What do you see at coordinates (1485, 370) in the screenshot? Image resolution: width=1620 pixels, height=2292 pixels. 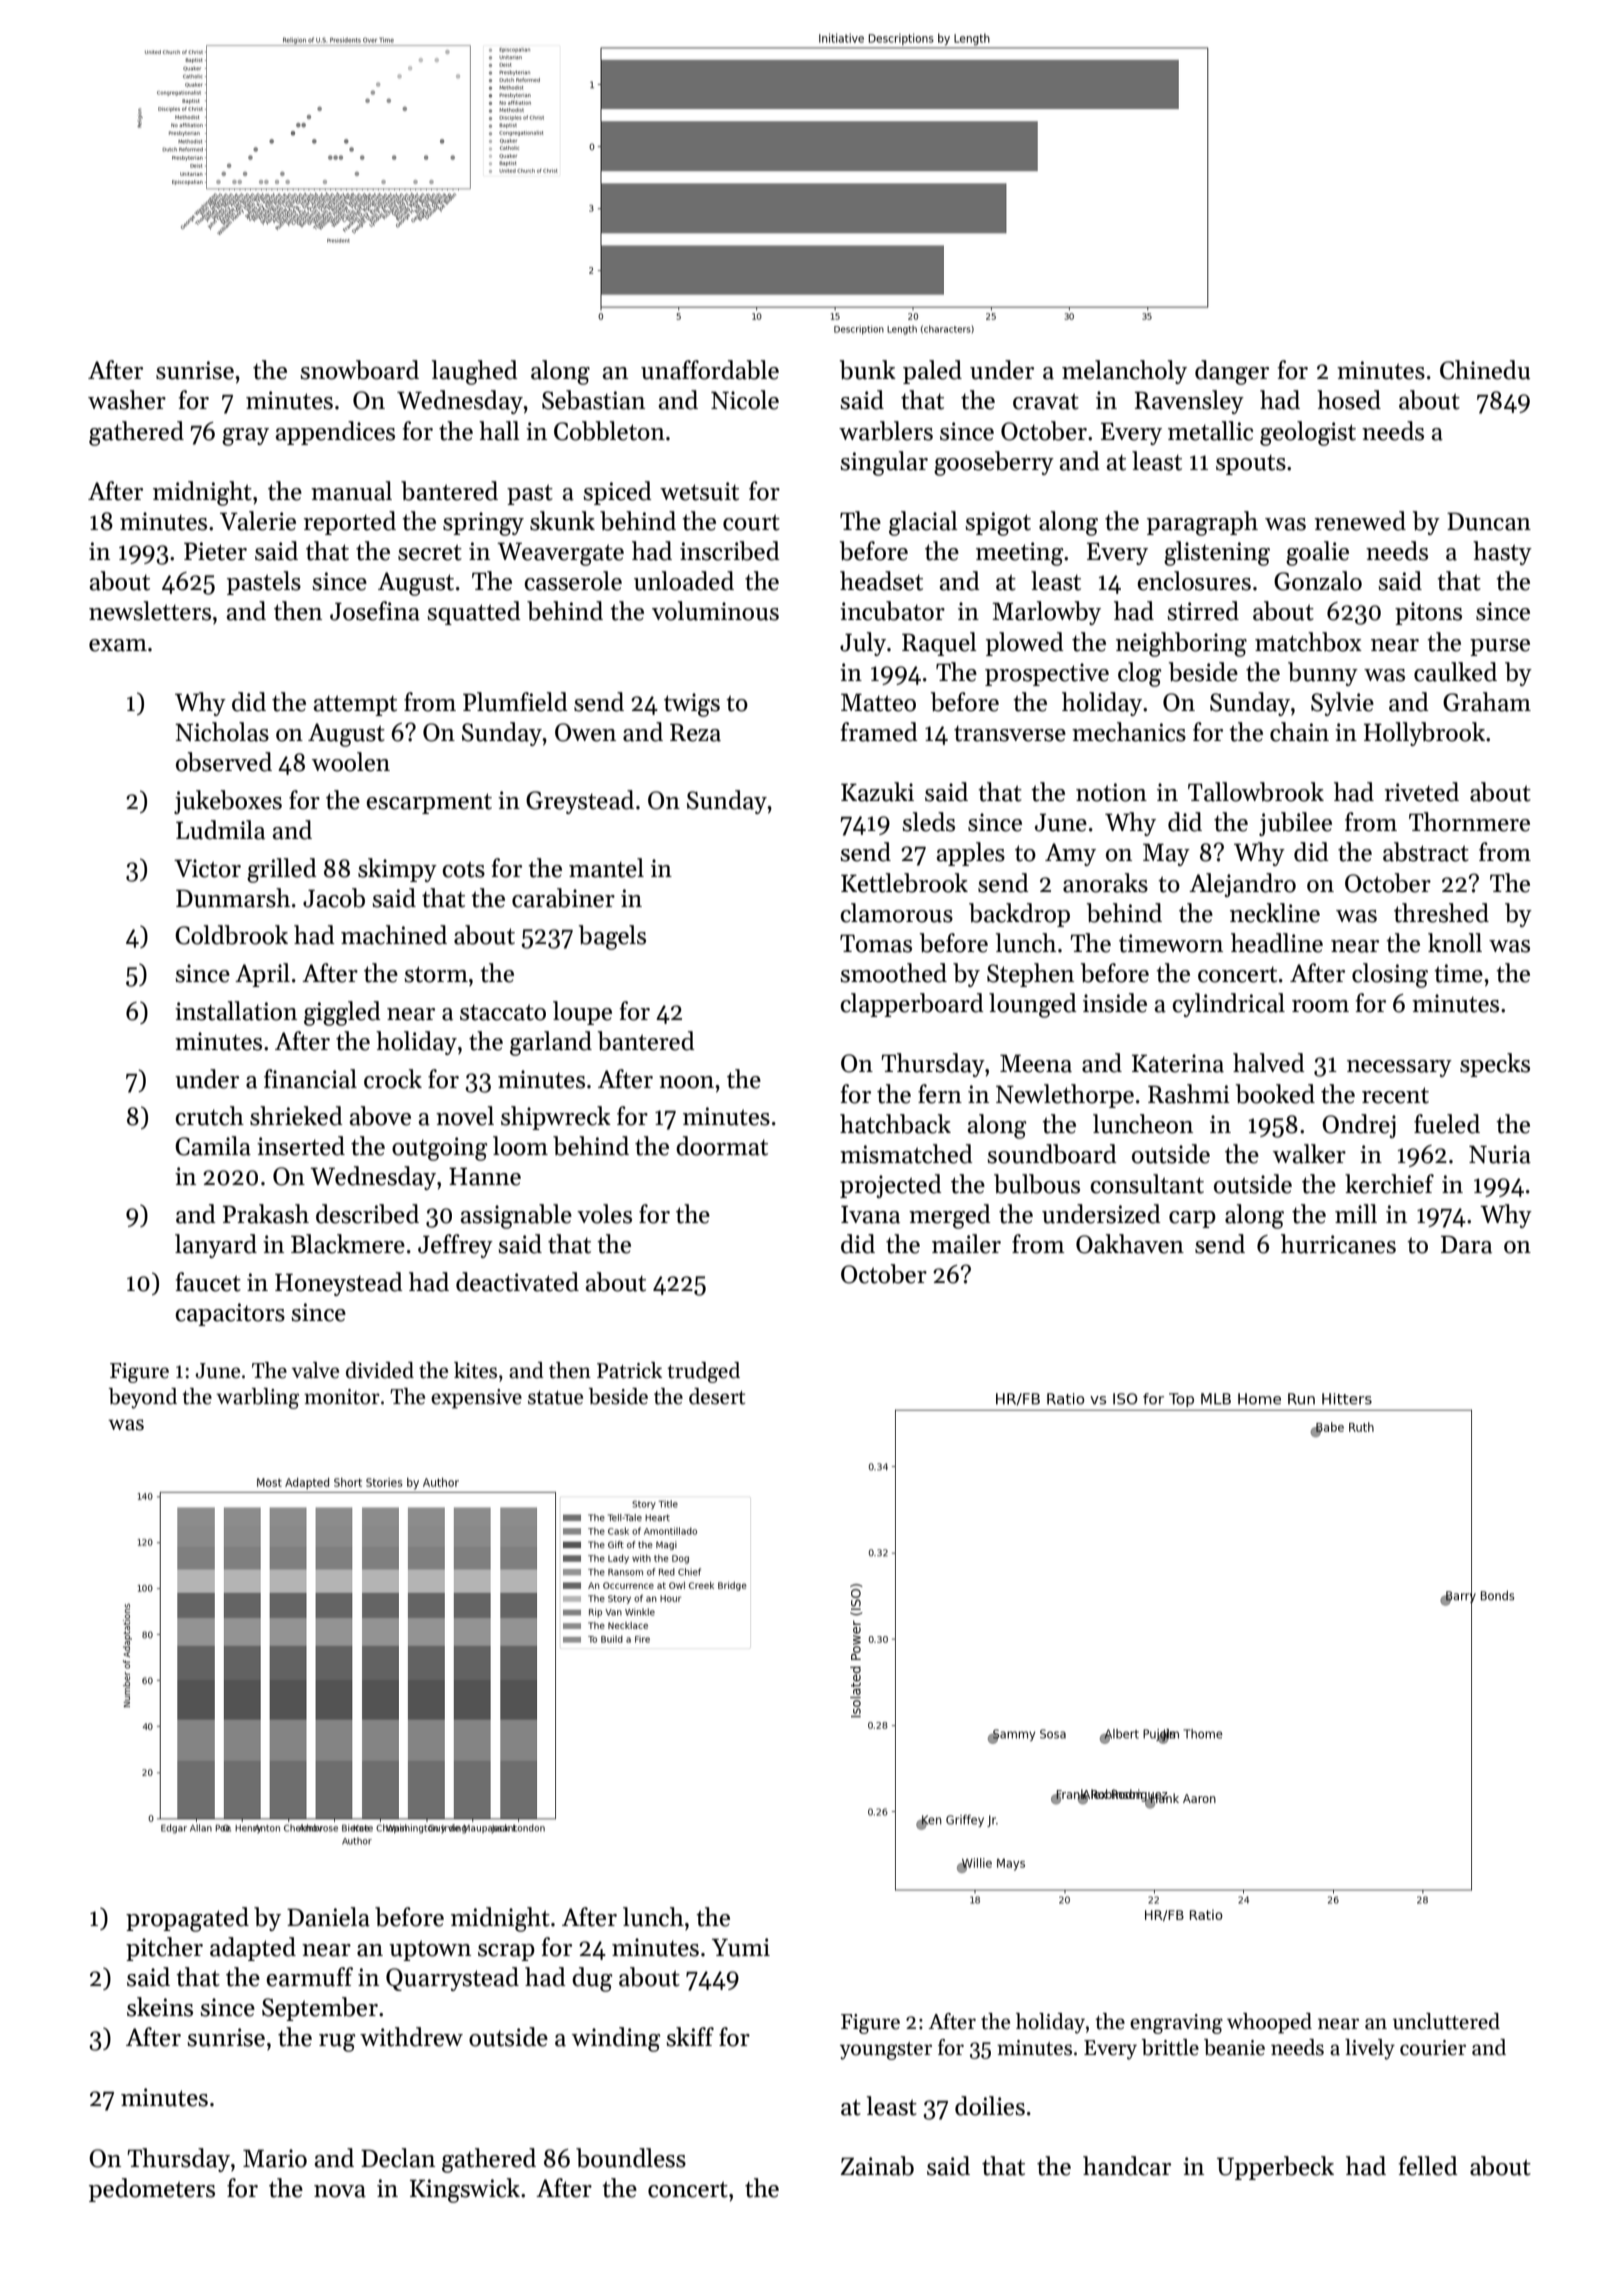 I see `Chinedu` at bounding box center [1485, 370].
